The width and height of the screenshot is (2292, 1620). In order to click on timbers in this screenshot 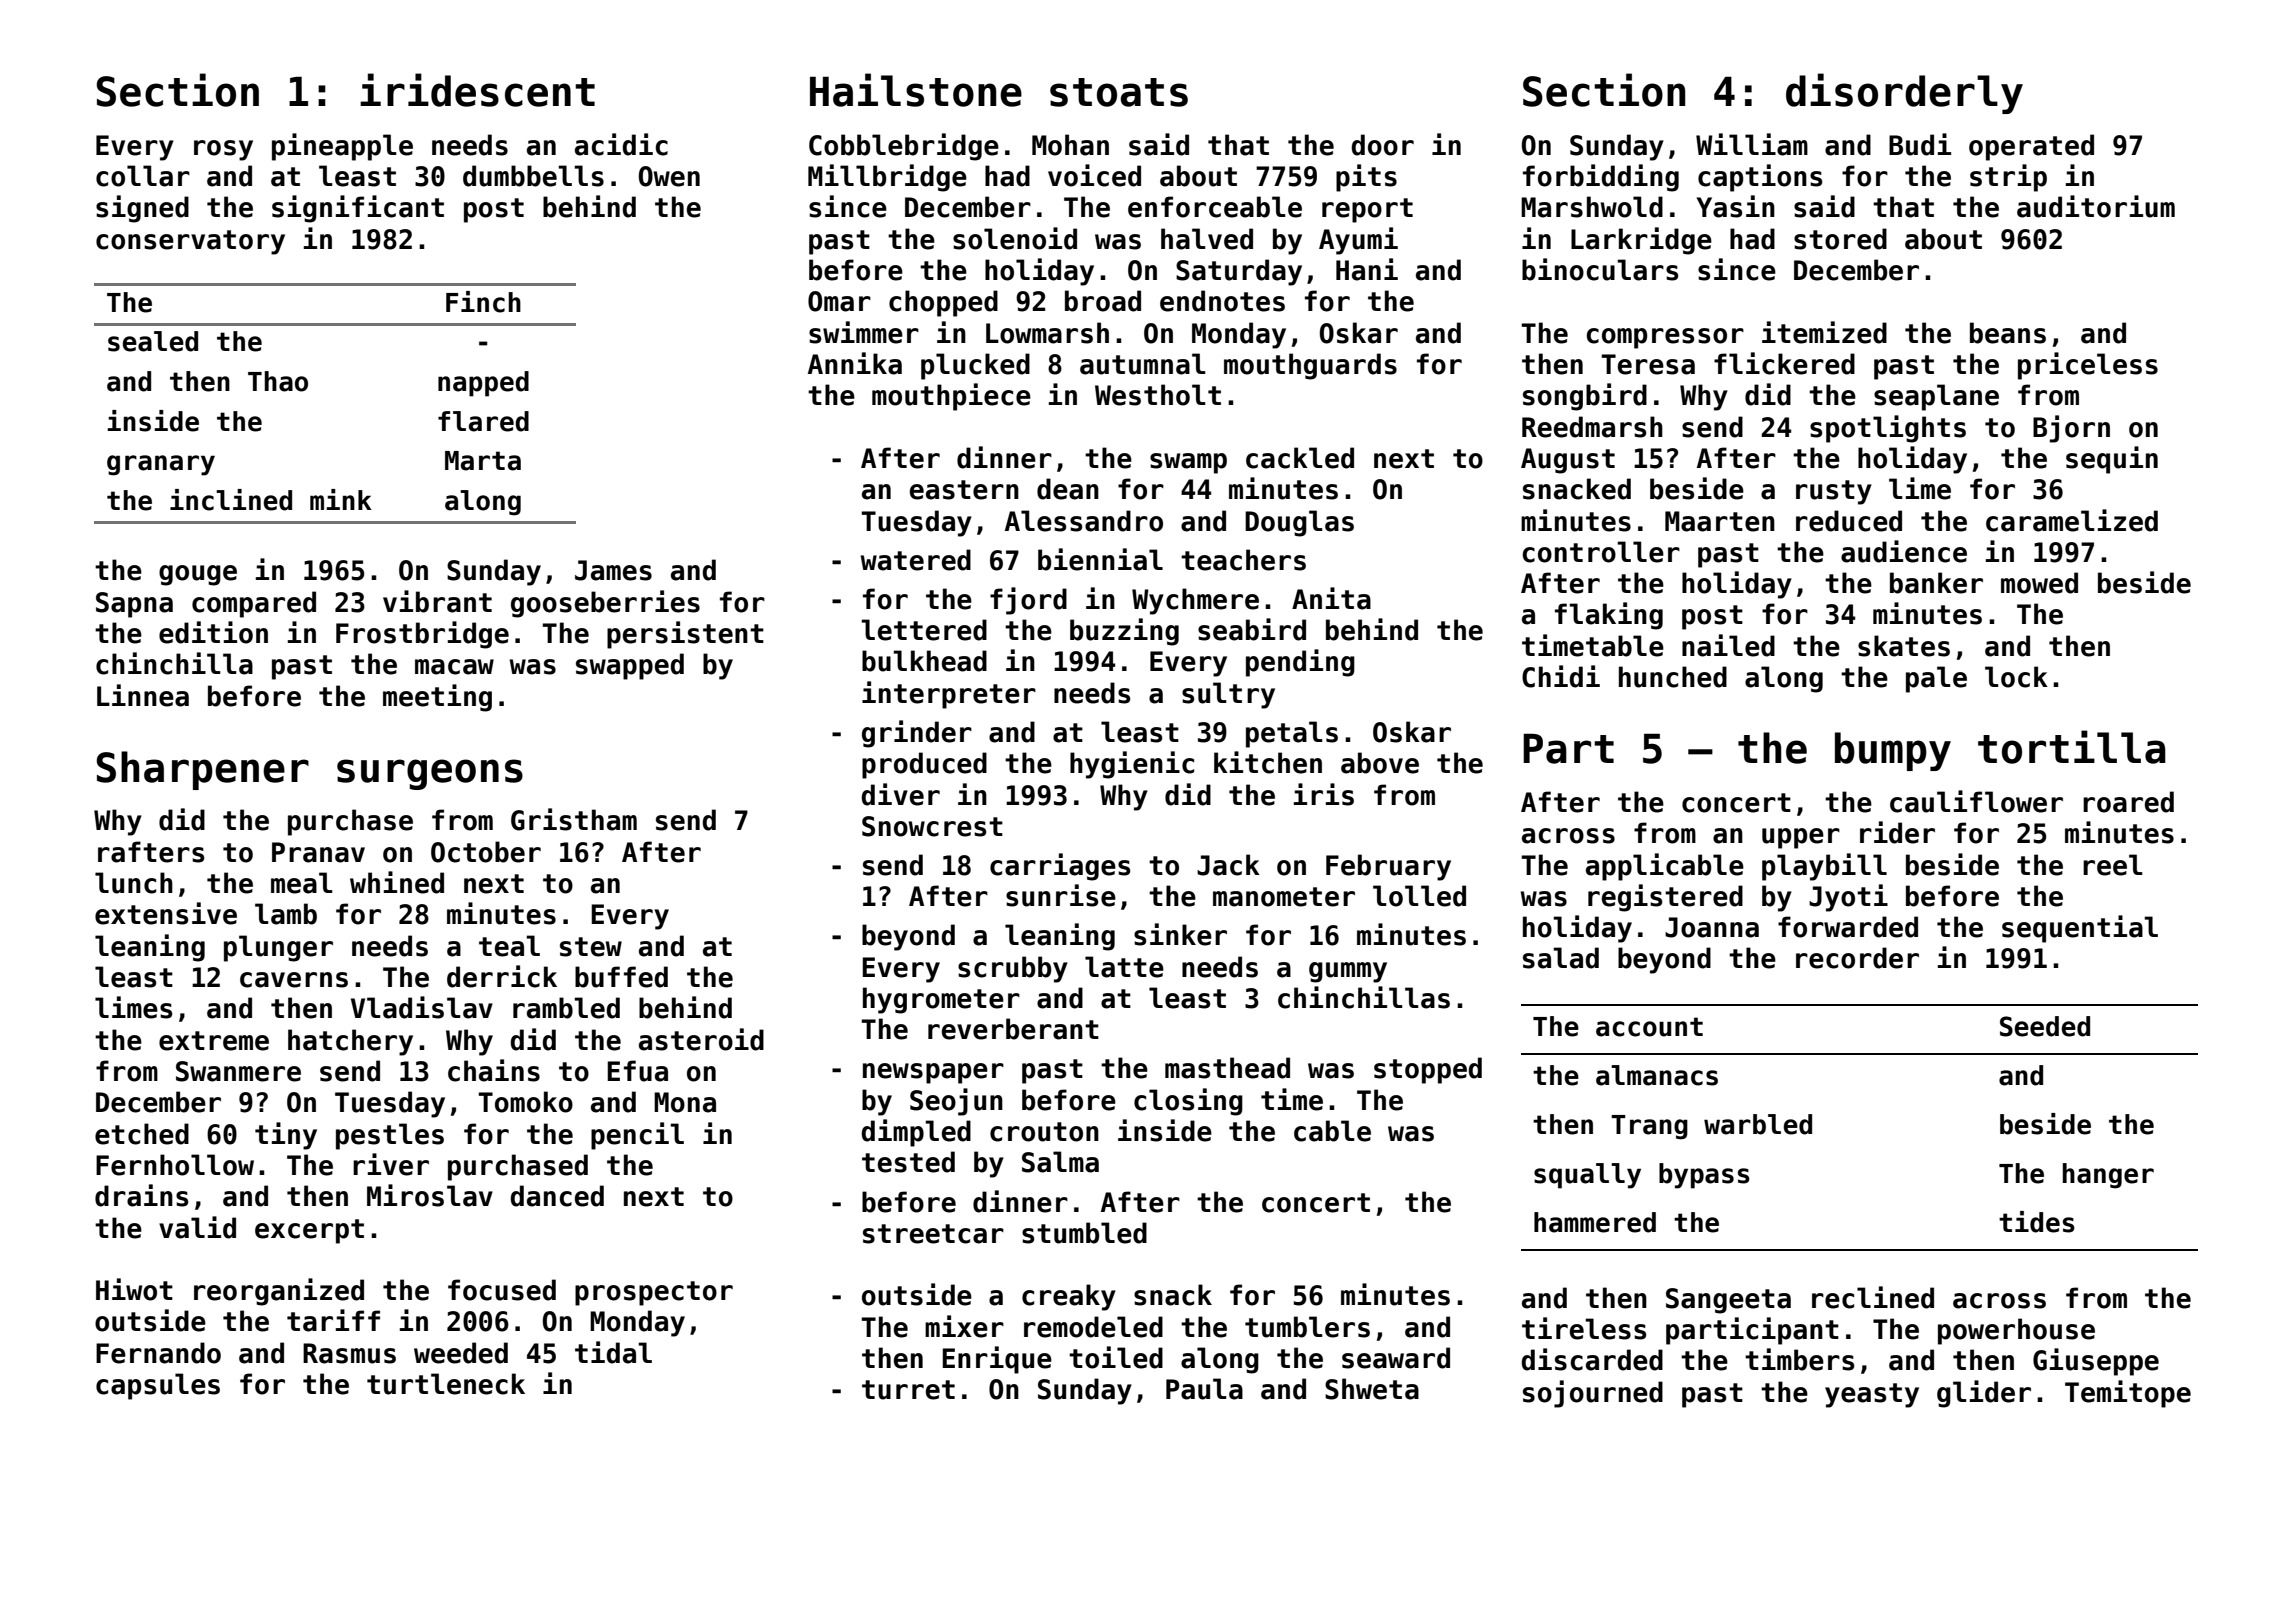, I will do `click(1799, 1359)`.
